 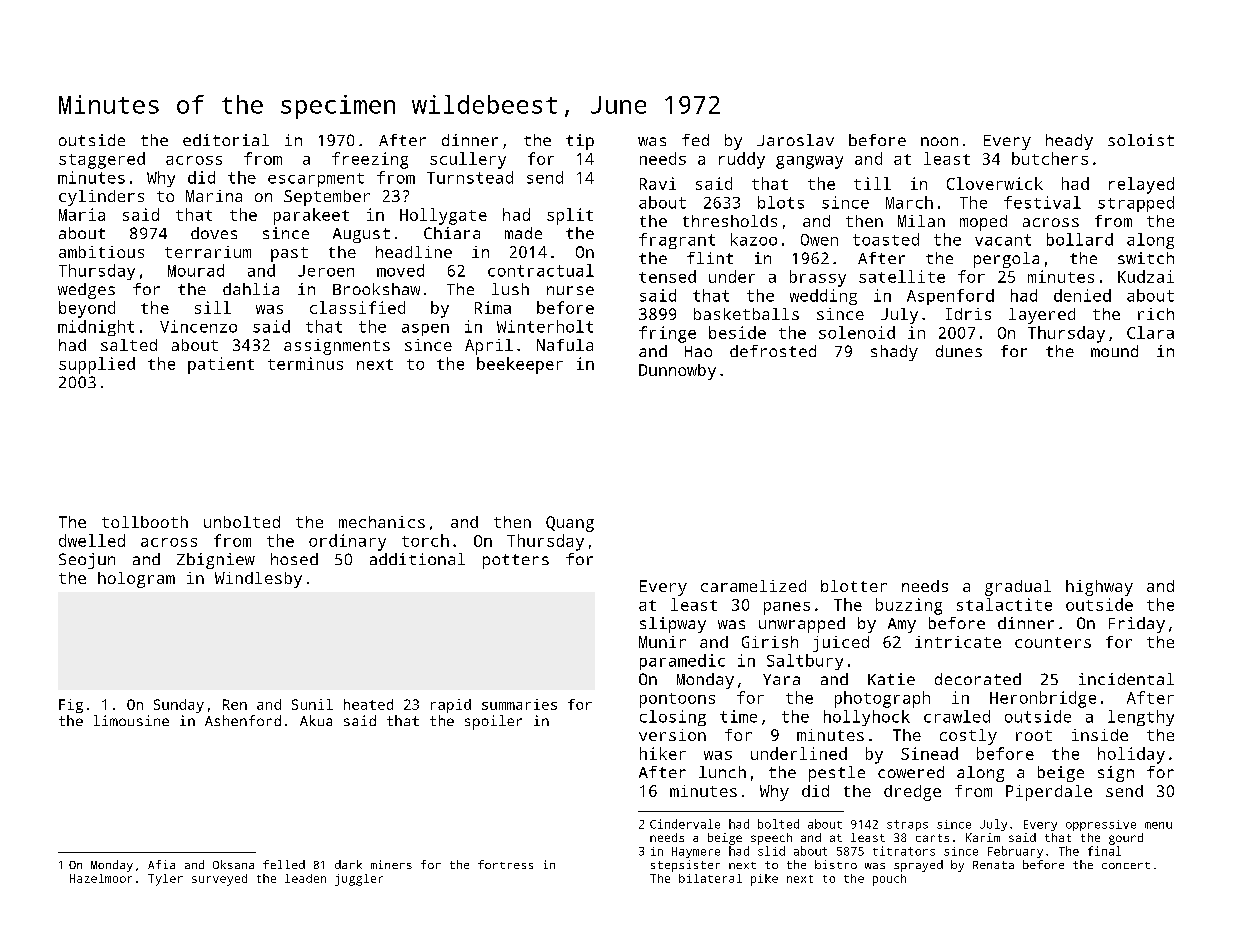 What do you see at coordinates (570, 524) in the page?
I see `Quang` at bounding box center [570, 524].
